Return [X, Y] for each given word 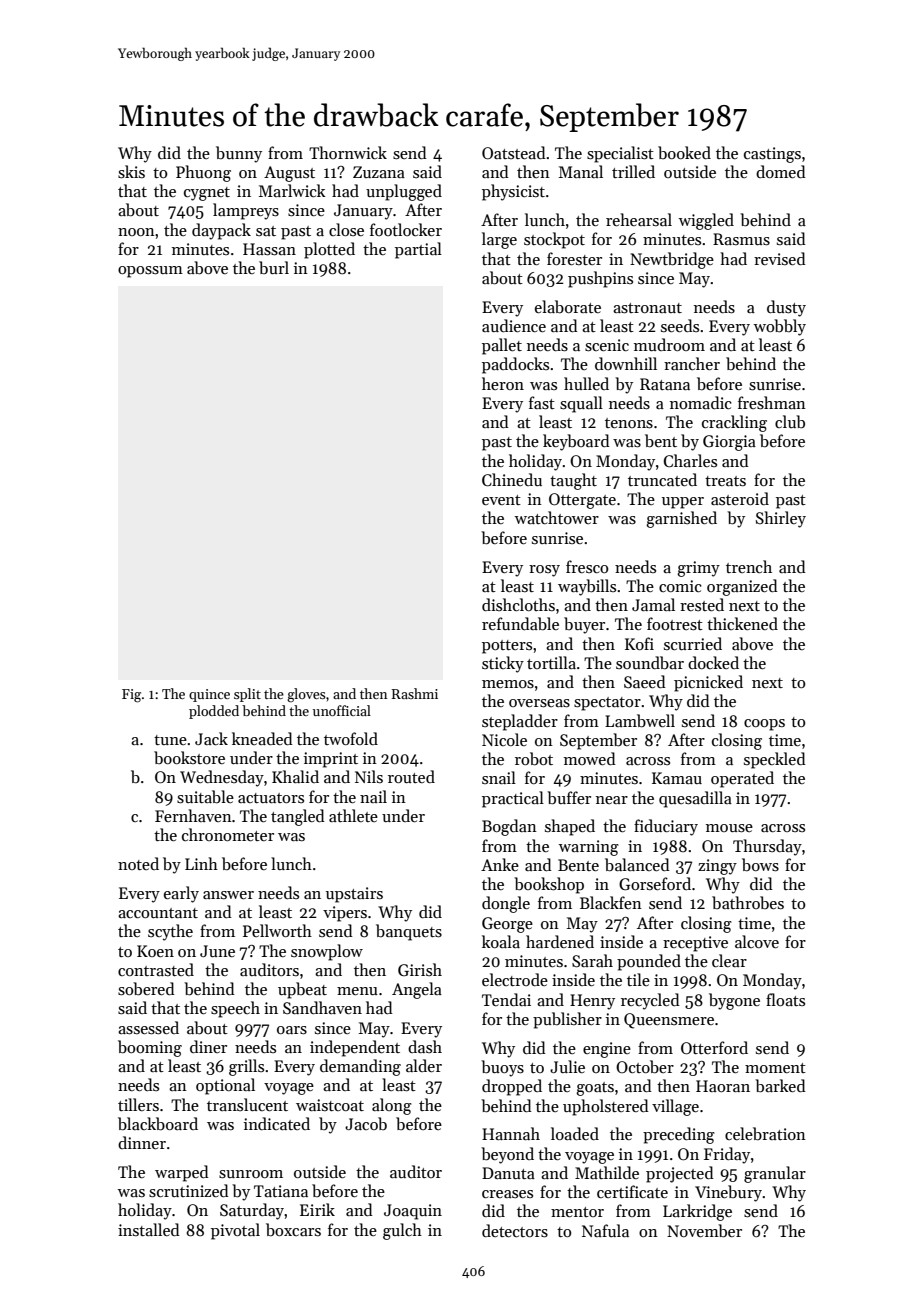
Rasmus [741, 239]
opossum [150, 272]
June [217, 951]
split [247, 695]
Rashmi [415, 693]
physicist [513, 192]
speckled [775, 760]
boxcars [293, 1229]
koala [501, 941]
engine [607, 1050]
